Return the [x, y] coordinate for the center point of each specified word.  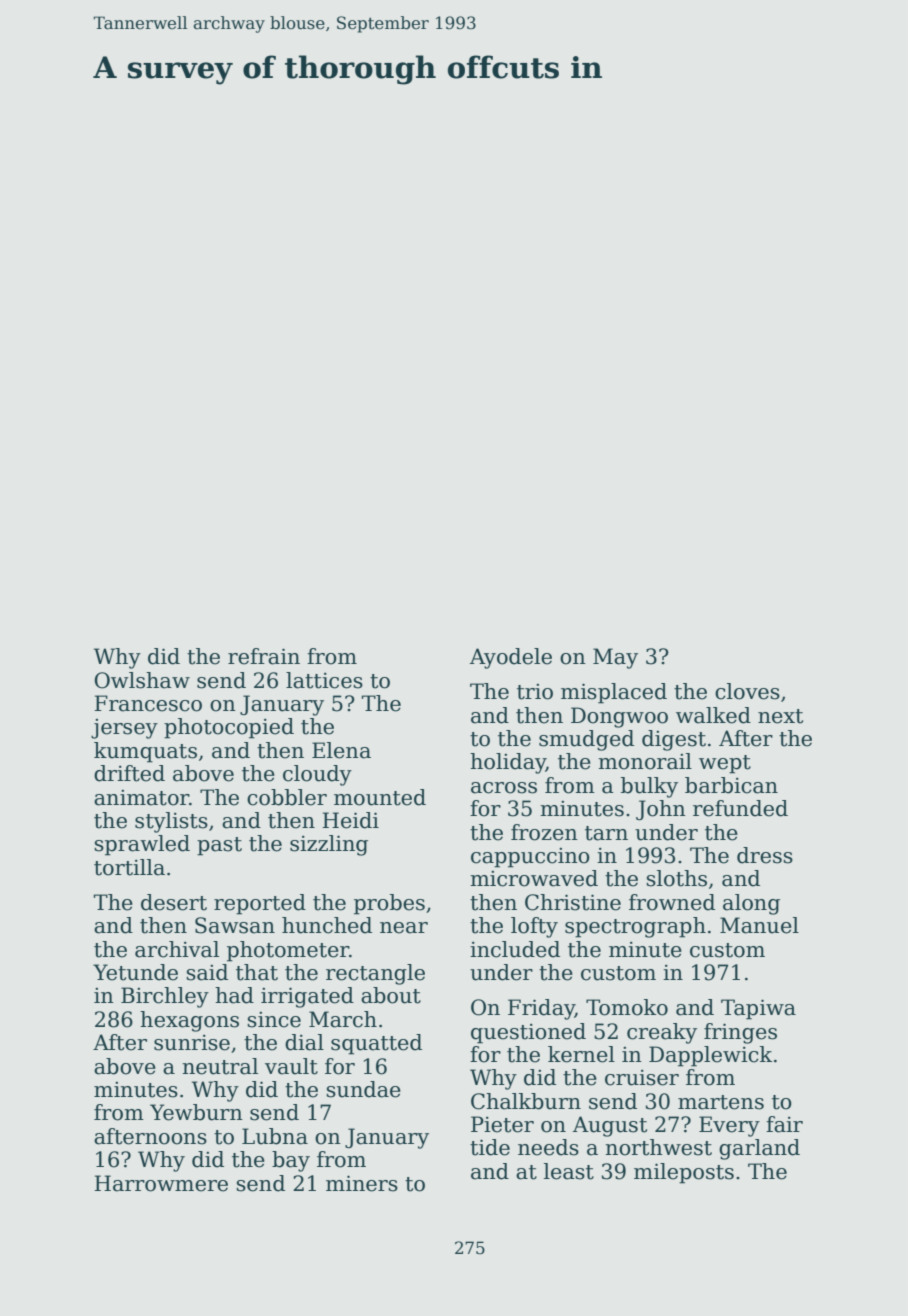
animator [141, 798]
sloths [676, 878]
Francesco [148, 703]
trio [535, 692]
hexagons [189, 1021]
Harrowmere [161, 1183]
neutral [220, 1066]
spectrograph [635, 927]
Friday [541, 1009]
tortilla [129, 867]
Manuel [759, 925]
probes [389, 904]
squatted [376, 1044]
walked [713, 715]
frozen [544, 832]
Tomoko [627, 1007]
